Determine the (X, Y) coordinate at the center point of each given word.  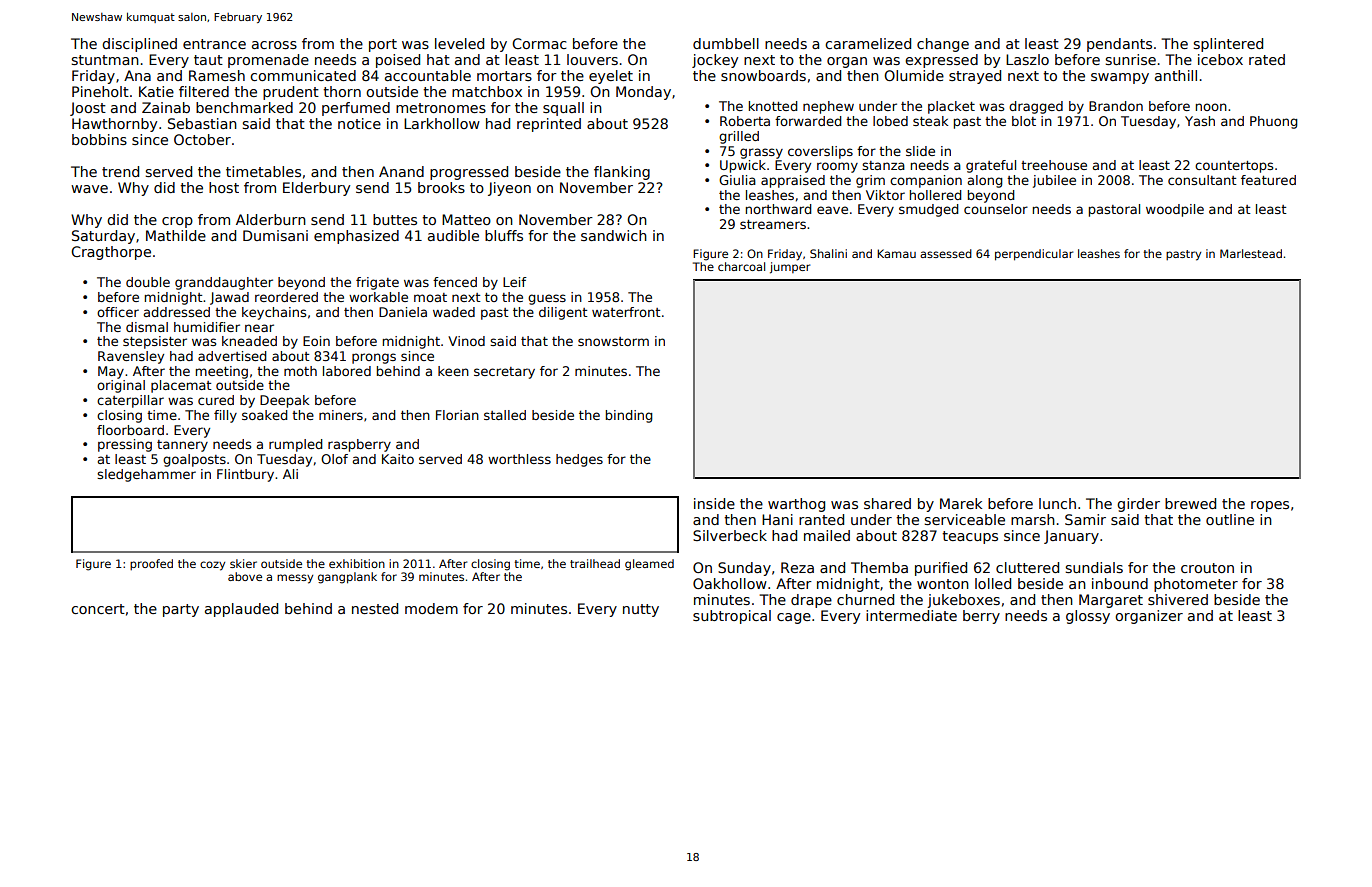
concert (98, 609)
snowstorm (613, 341)
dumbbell (726, 43)
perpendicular (1034, 255)
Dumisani (275, 235)
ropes (1270, 506)
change (943, 45)
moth (300, 371)
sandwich (614, 235)
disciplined (139, 45)
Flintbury (245, 475)
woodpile (1175, 210)
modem (431, 608)
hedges (579, 460)
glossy (1088, 617)
